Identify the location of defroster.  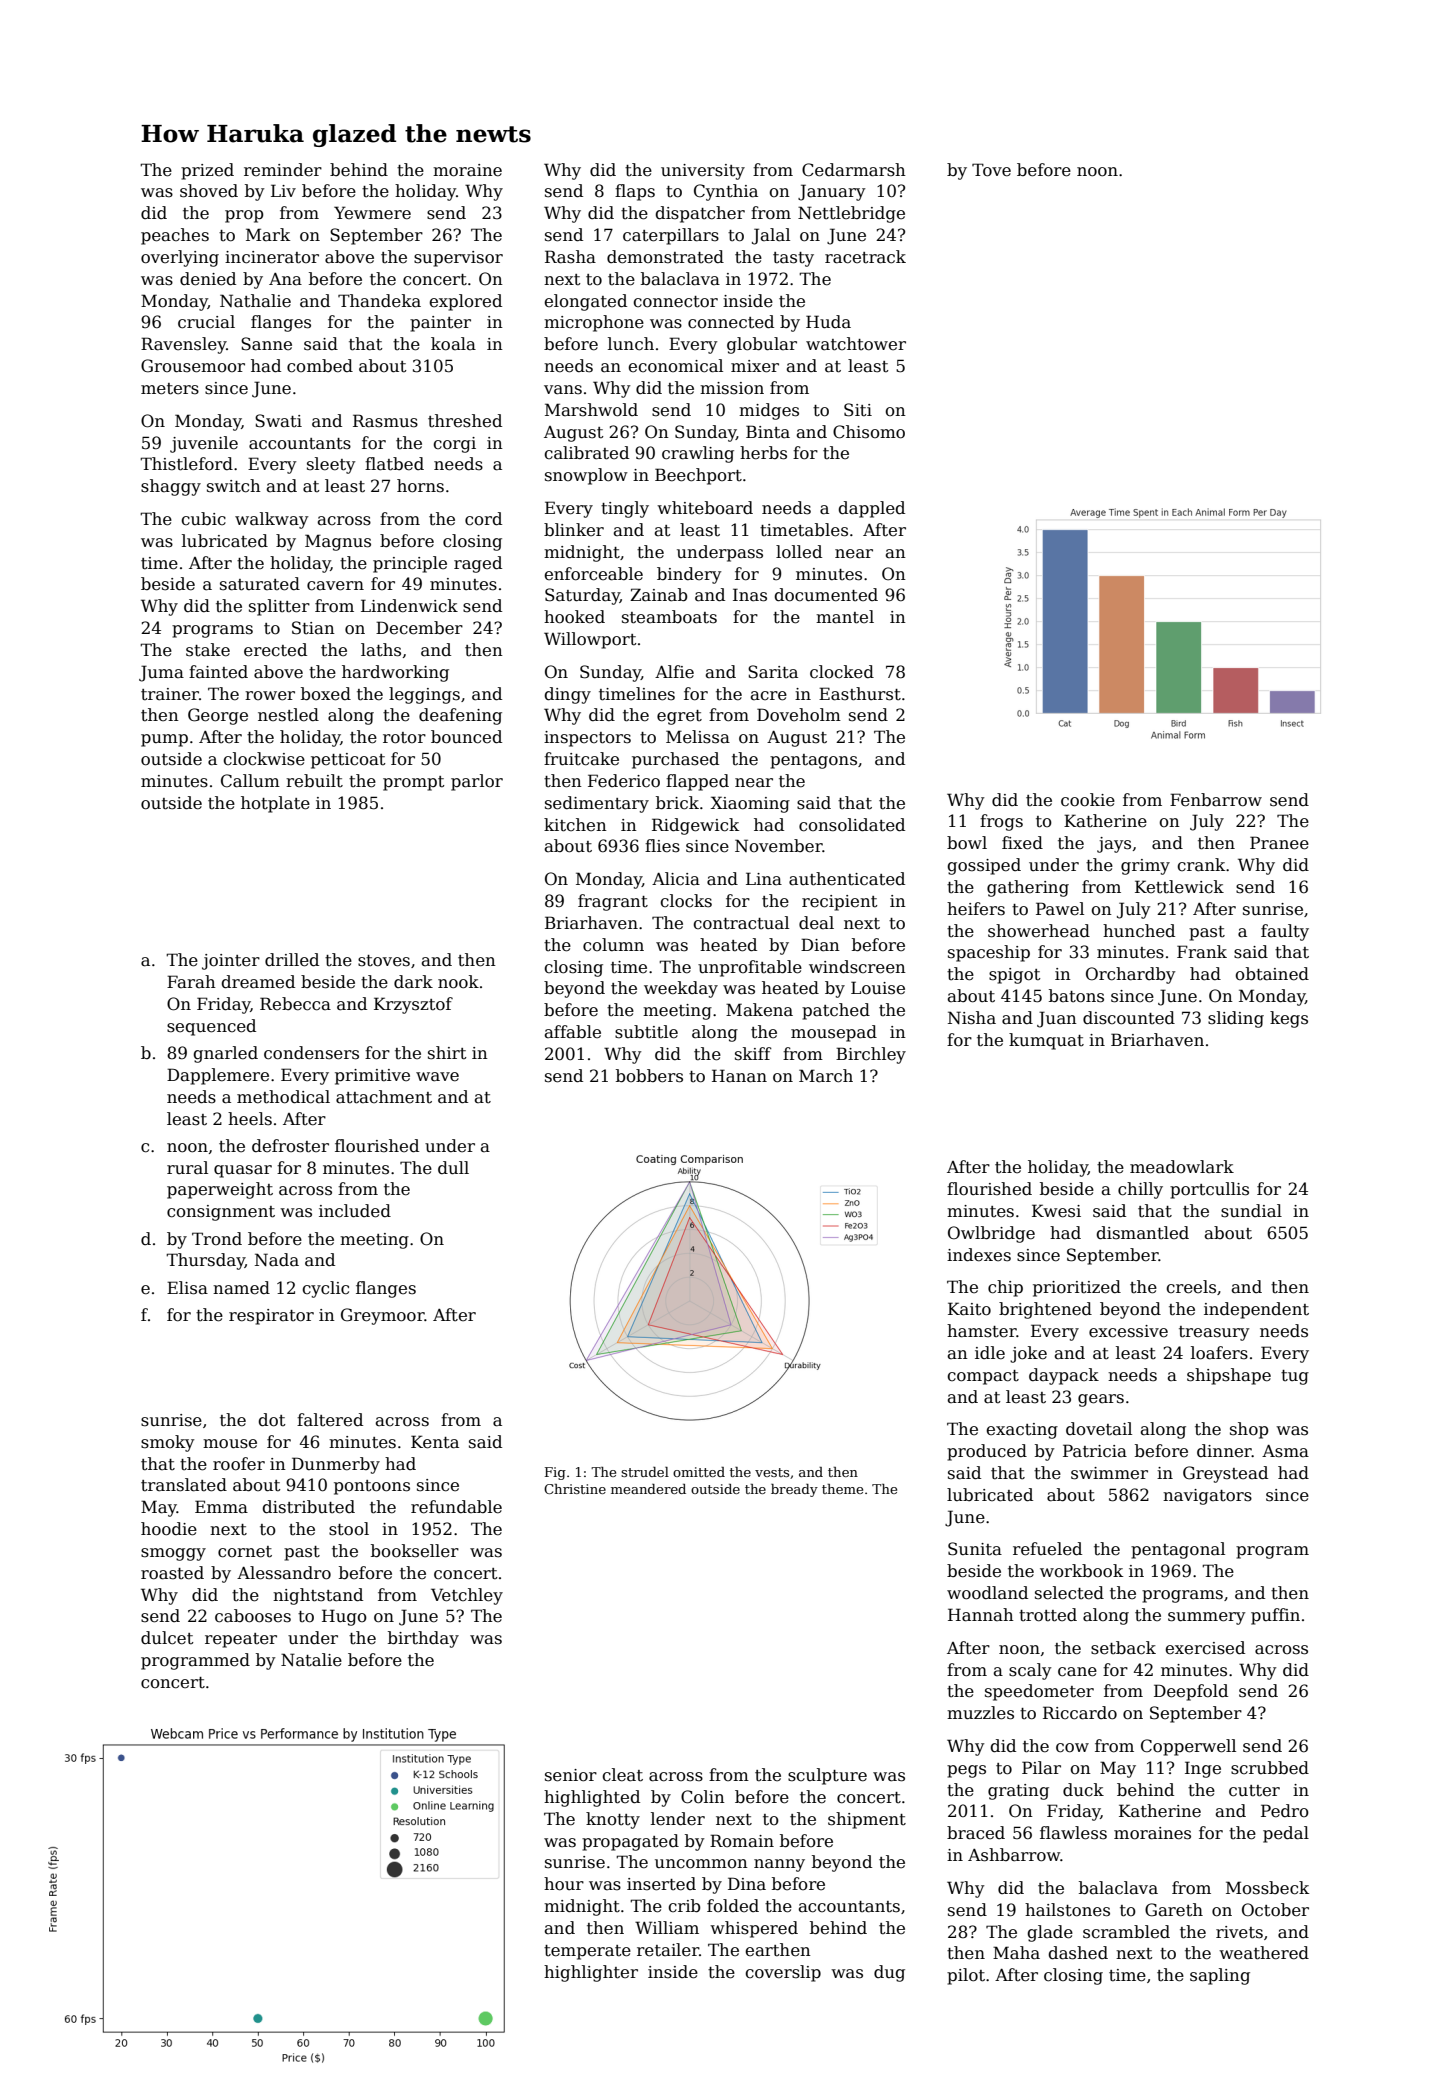
(290, 1146).
